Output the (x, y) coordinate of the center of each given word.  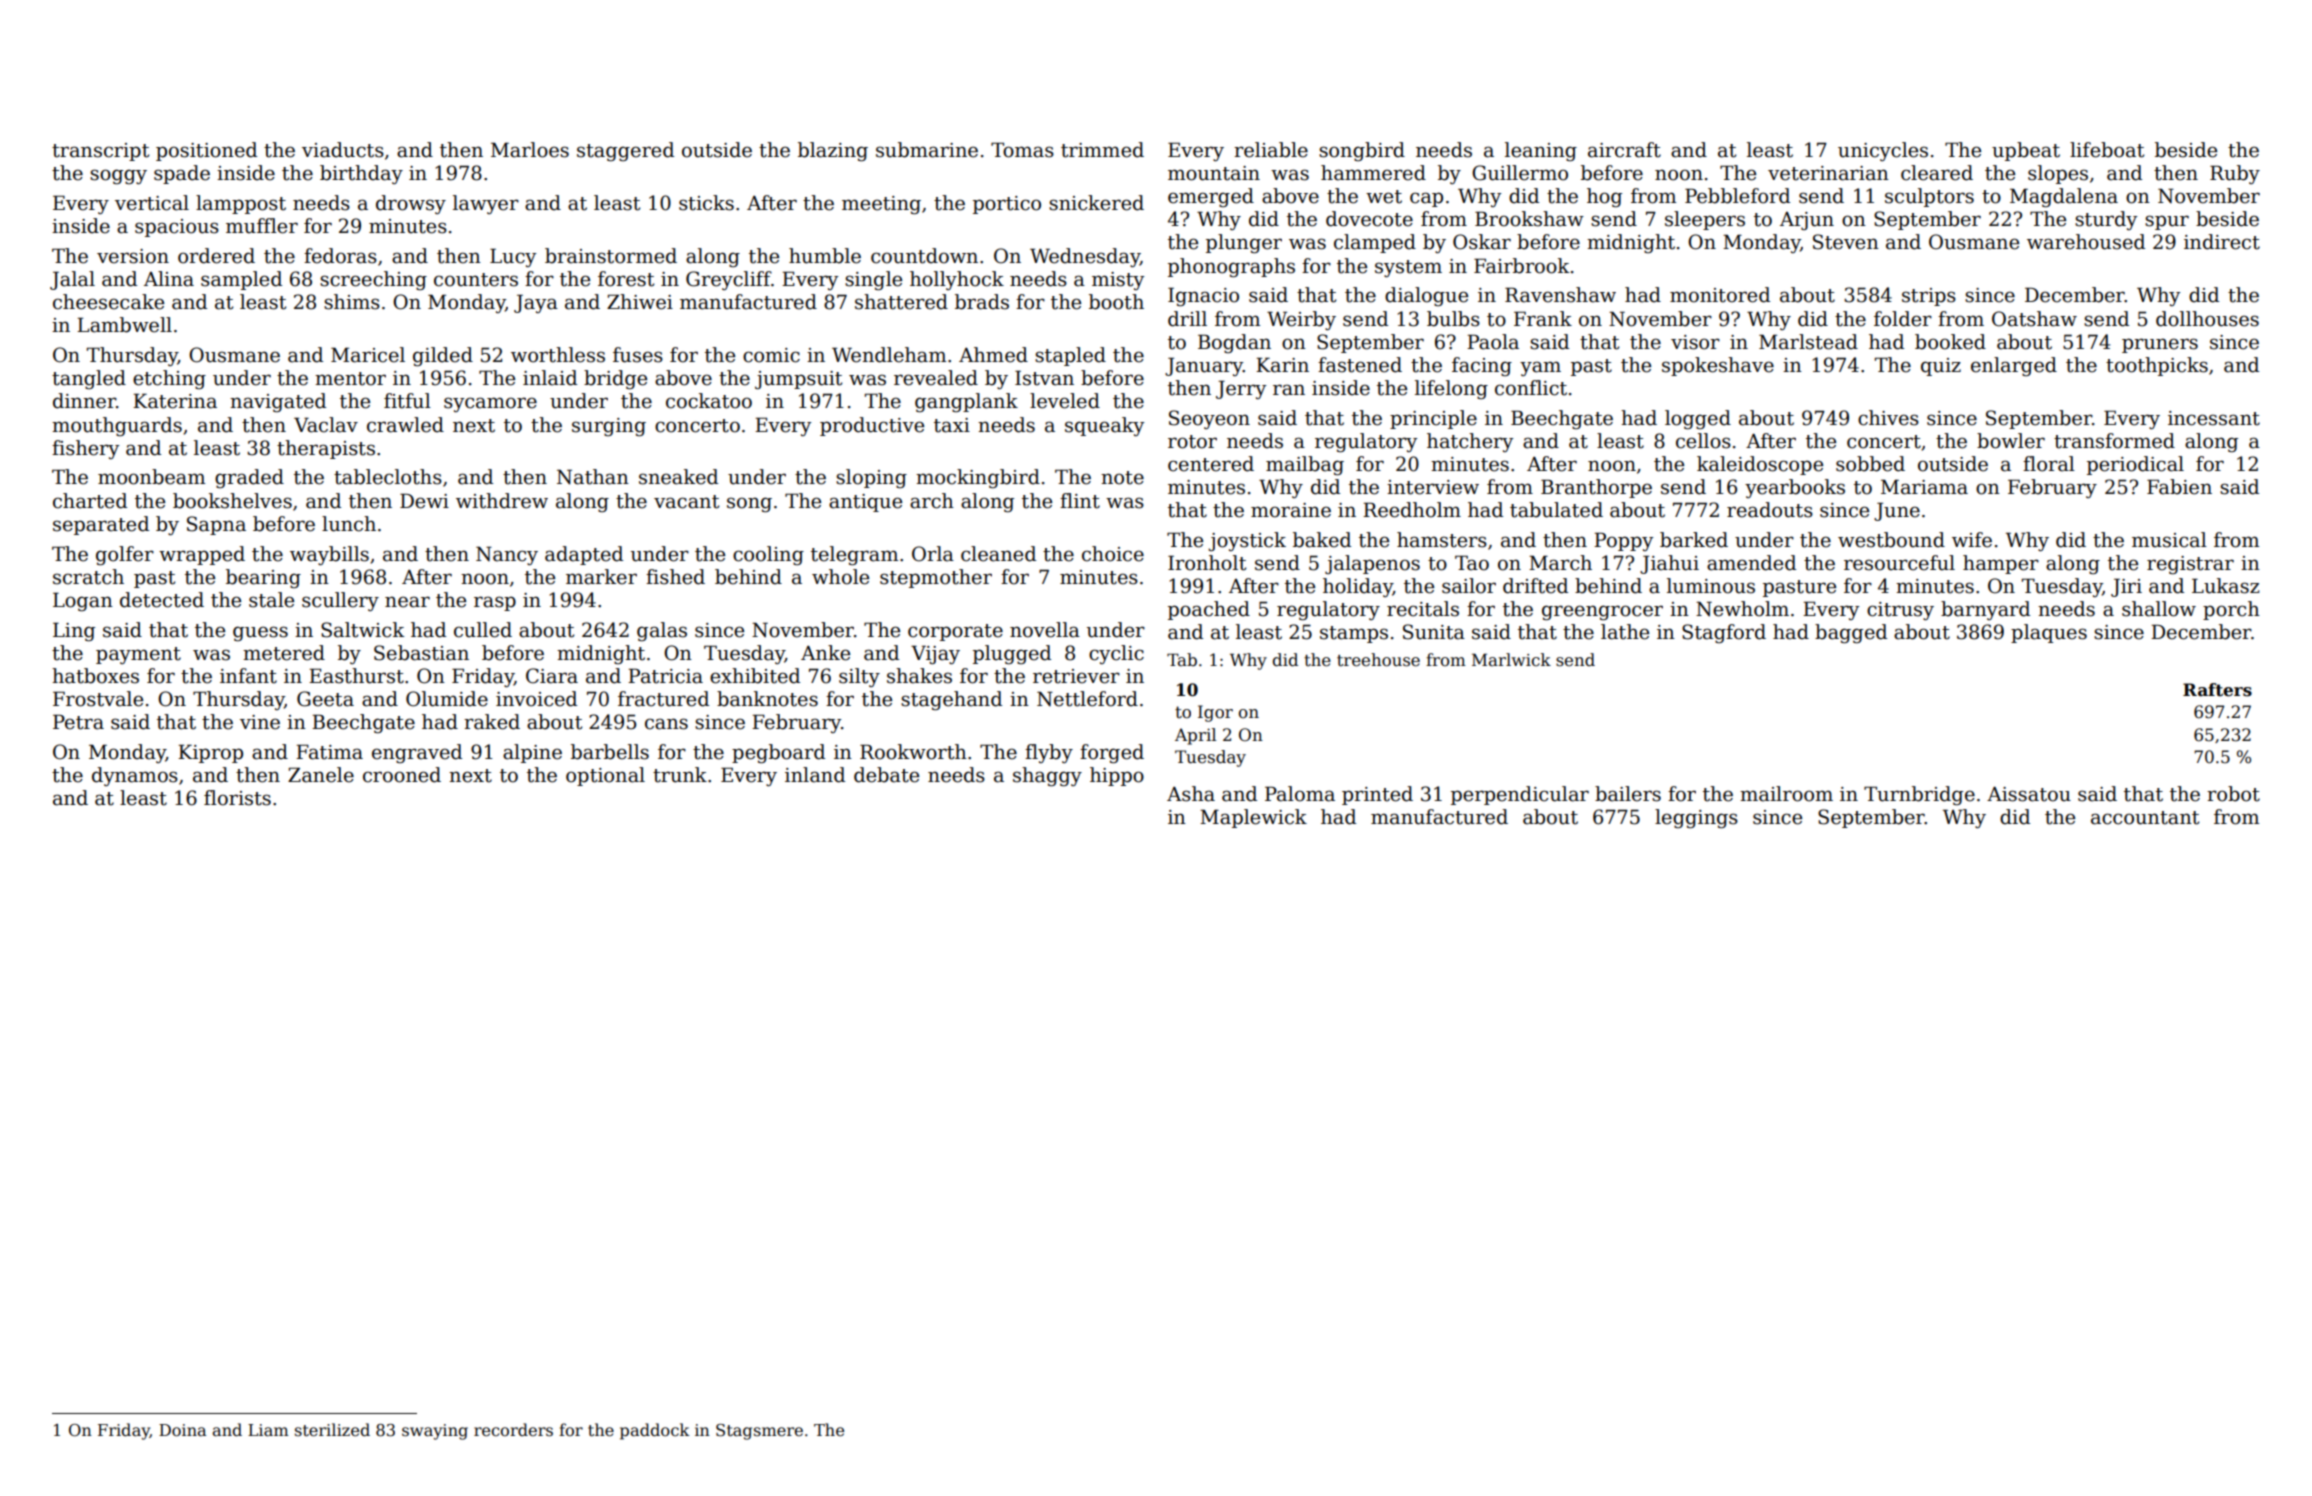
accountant (2145, 818)
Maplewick (1253, 818)
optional (605, 776)
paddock (655, 1431)
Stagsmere (759, 1432)
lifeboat (2107, 150)
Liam (268, 1430)
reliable (1271, 150)
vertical (152, 203)
